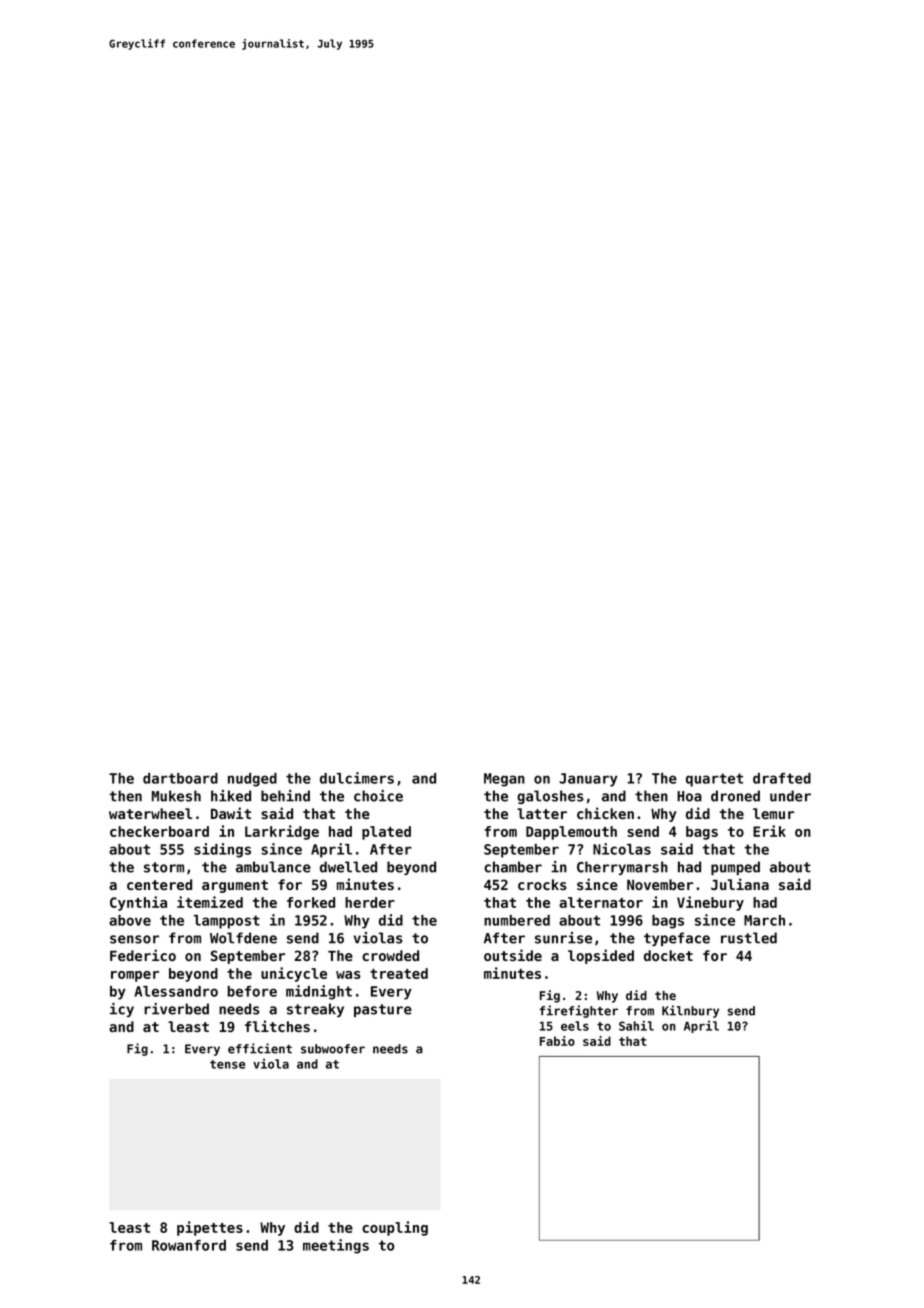  I want to click on efficient, so click(260, 1048).
